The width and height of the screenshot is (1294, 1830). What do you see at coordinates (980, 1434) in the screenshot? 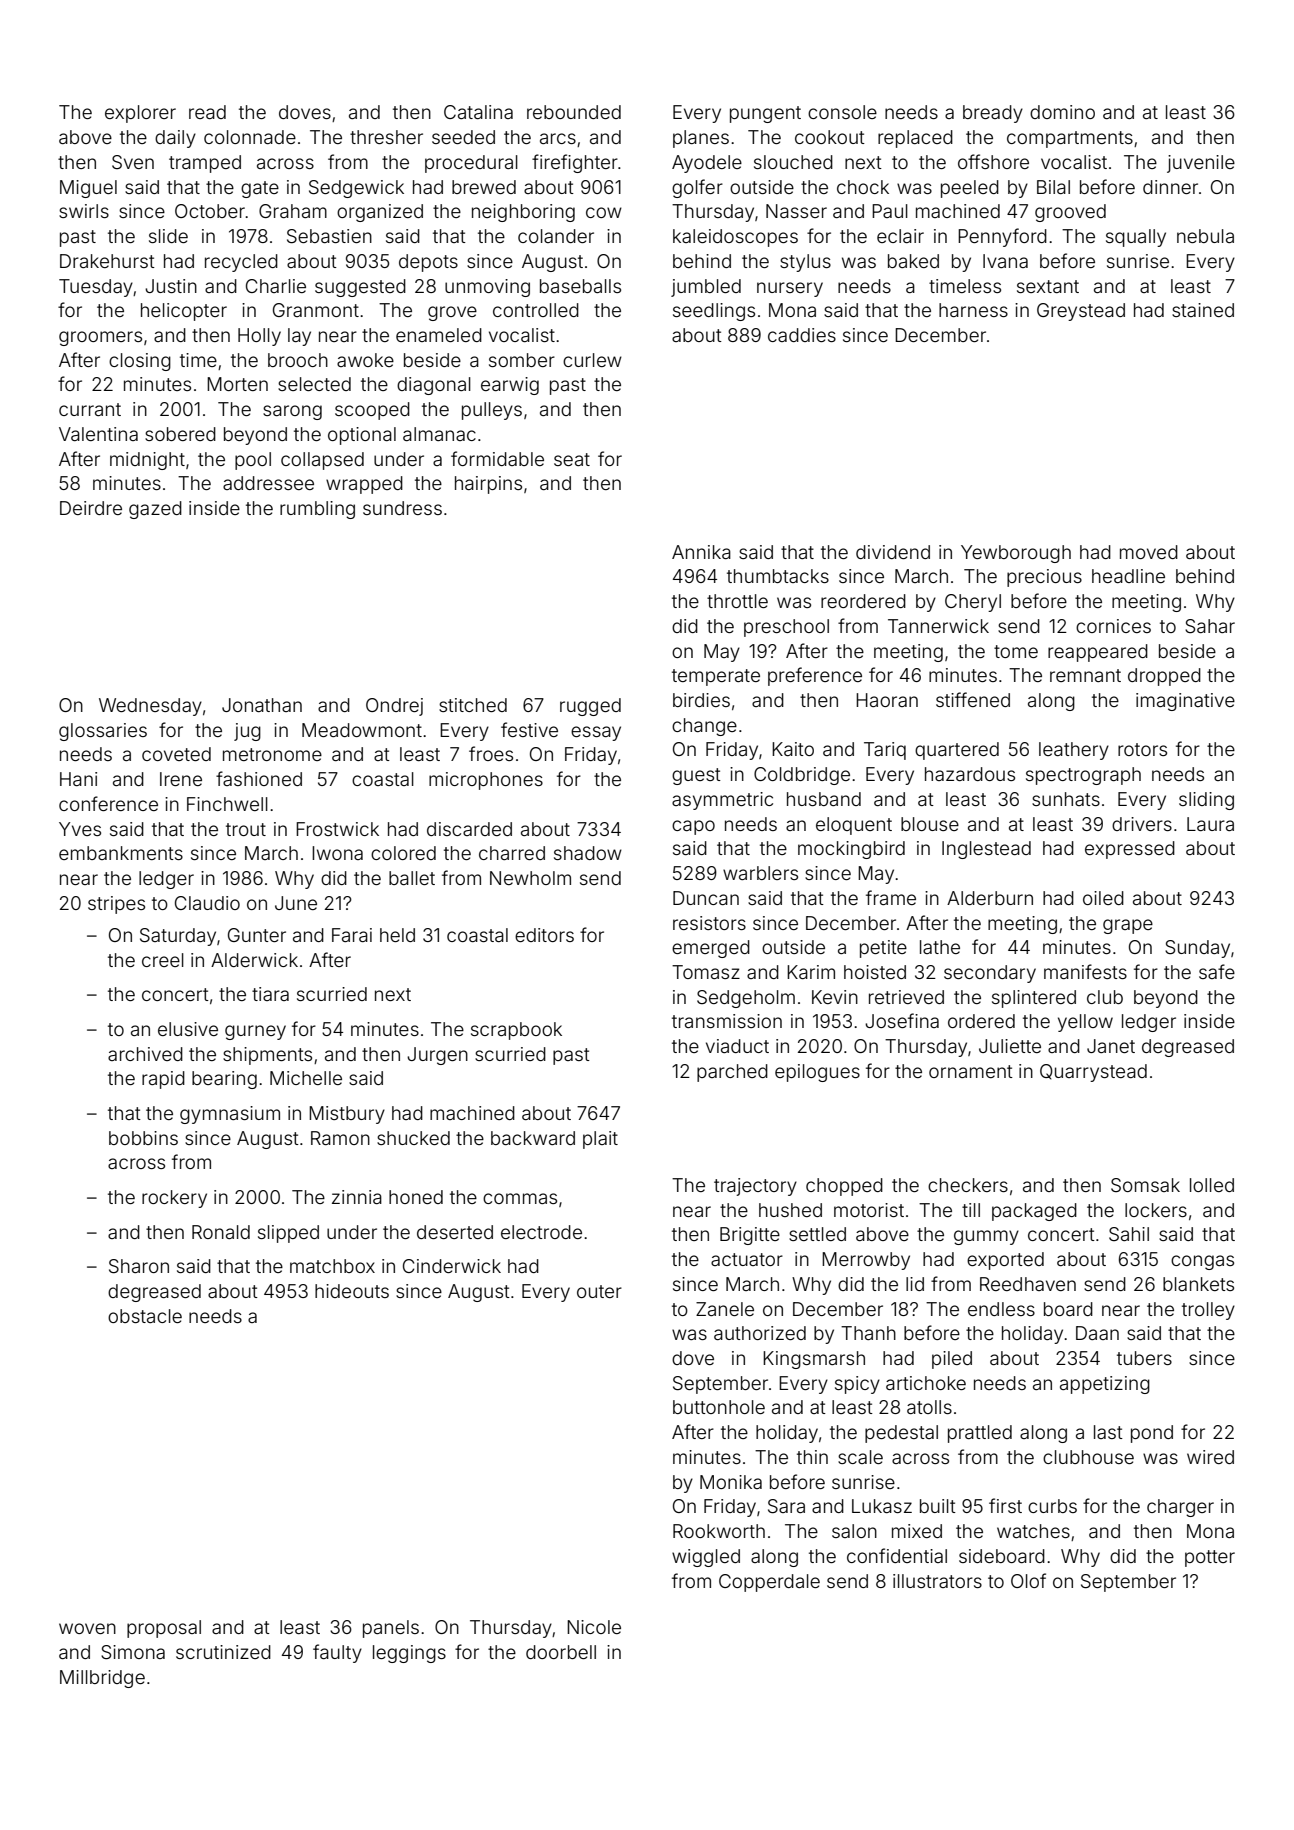
I see `prattled` at bounding box center [980, 1434].
